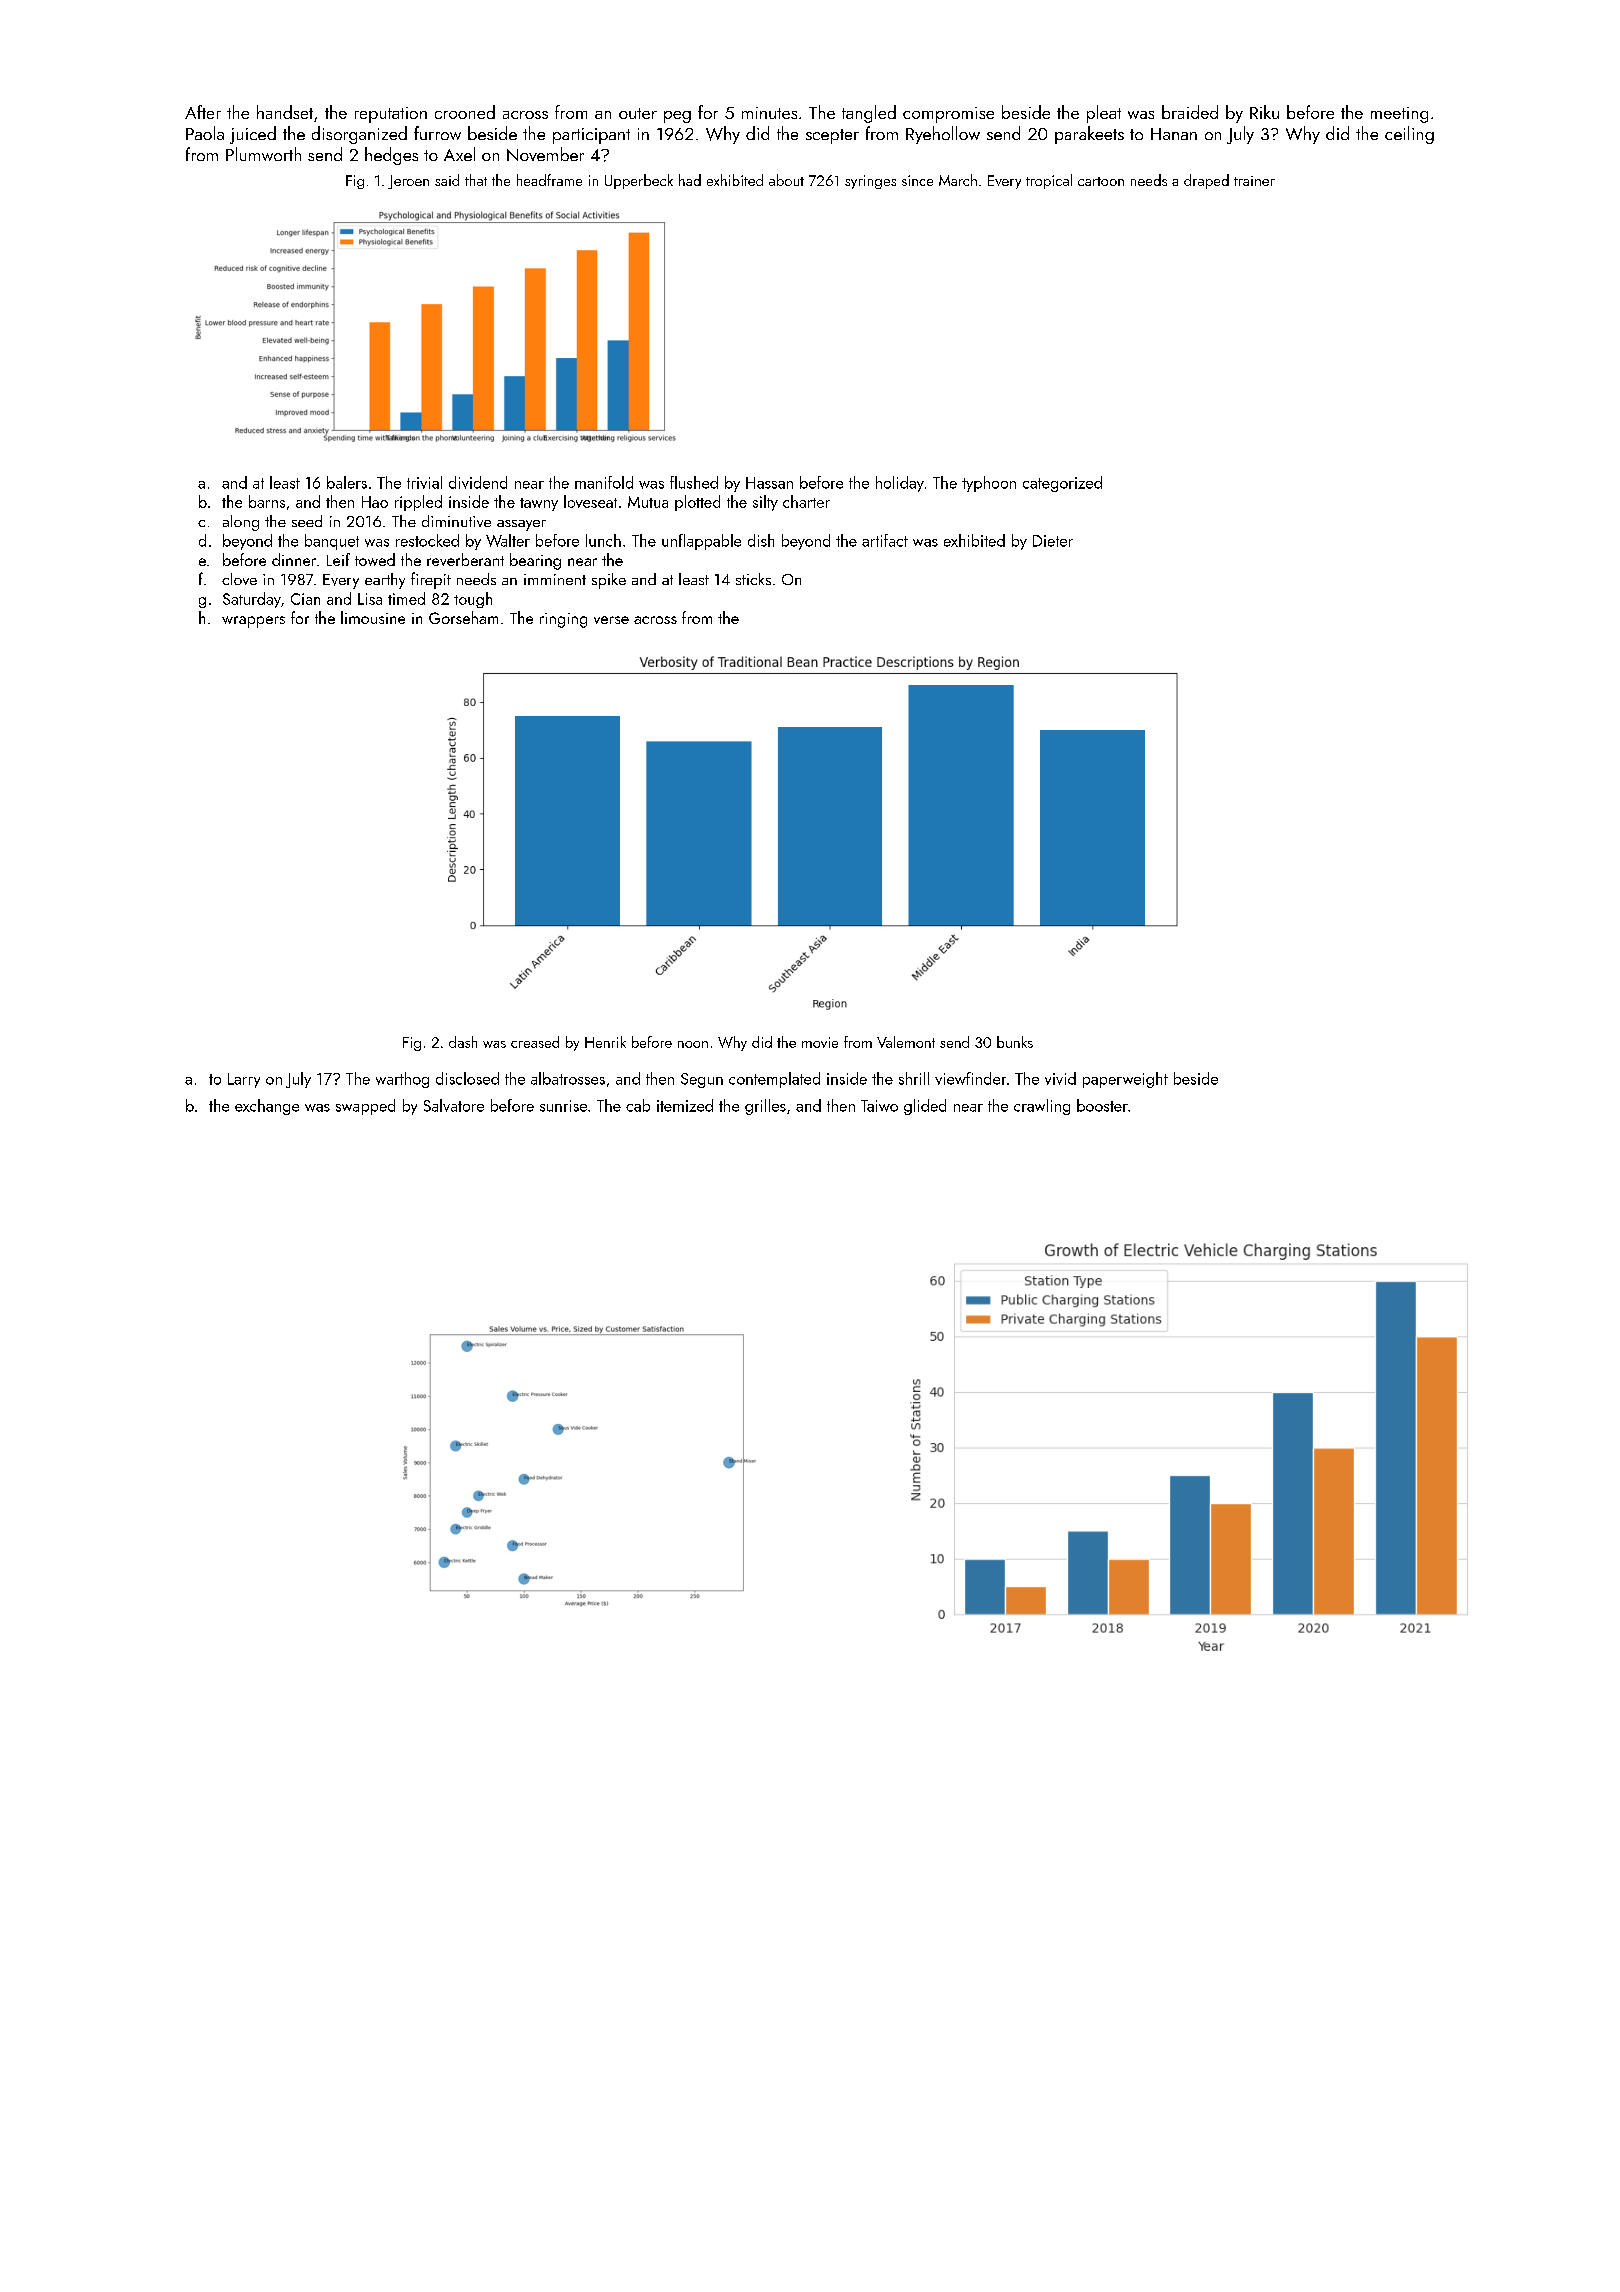  Describe the element at coordinates (1254, 181) in the screenshot. I see `trainer` at that location.
